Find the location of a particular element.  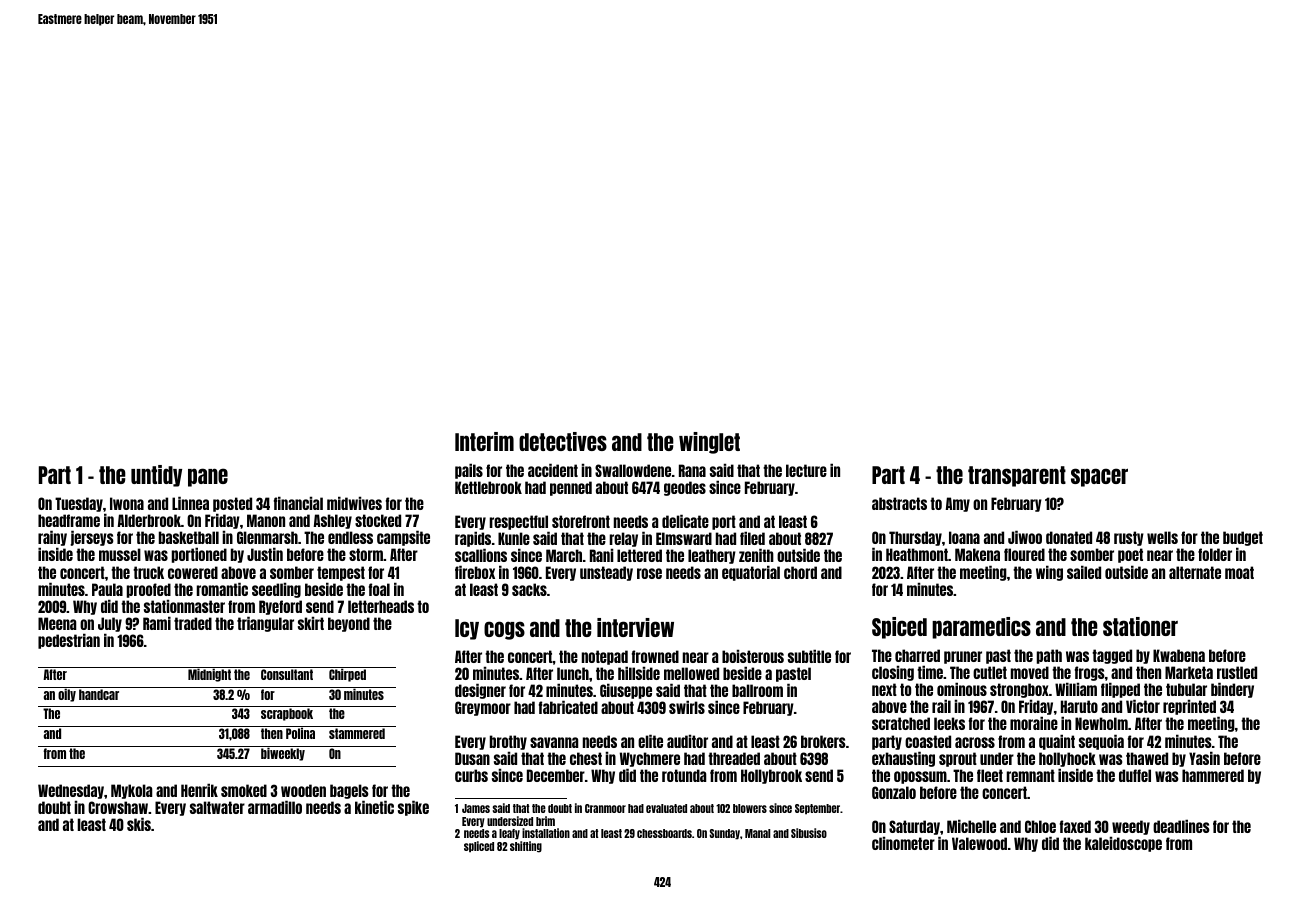

Yasin is located at coordinates (1204, 758).
